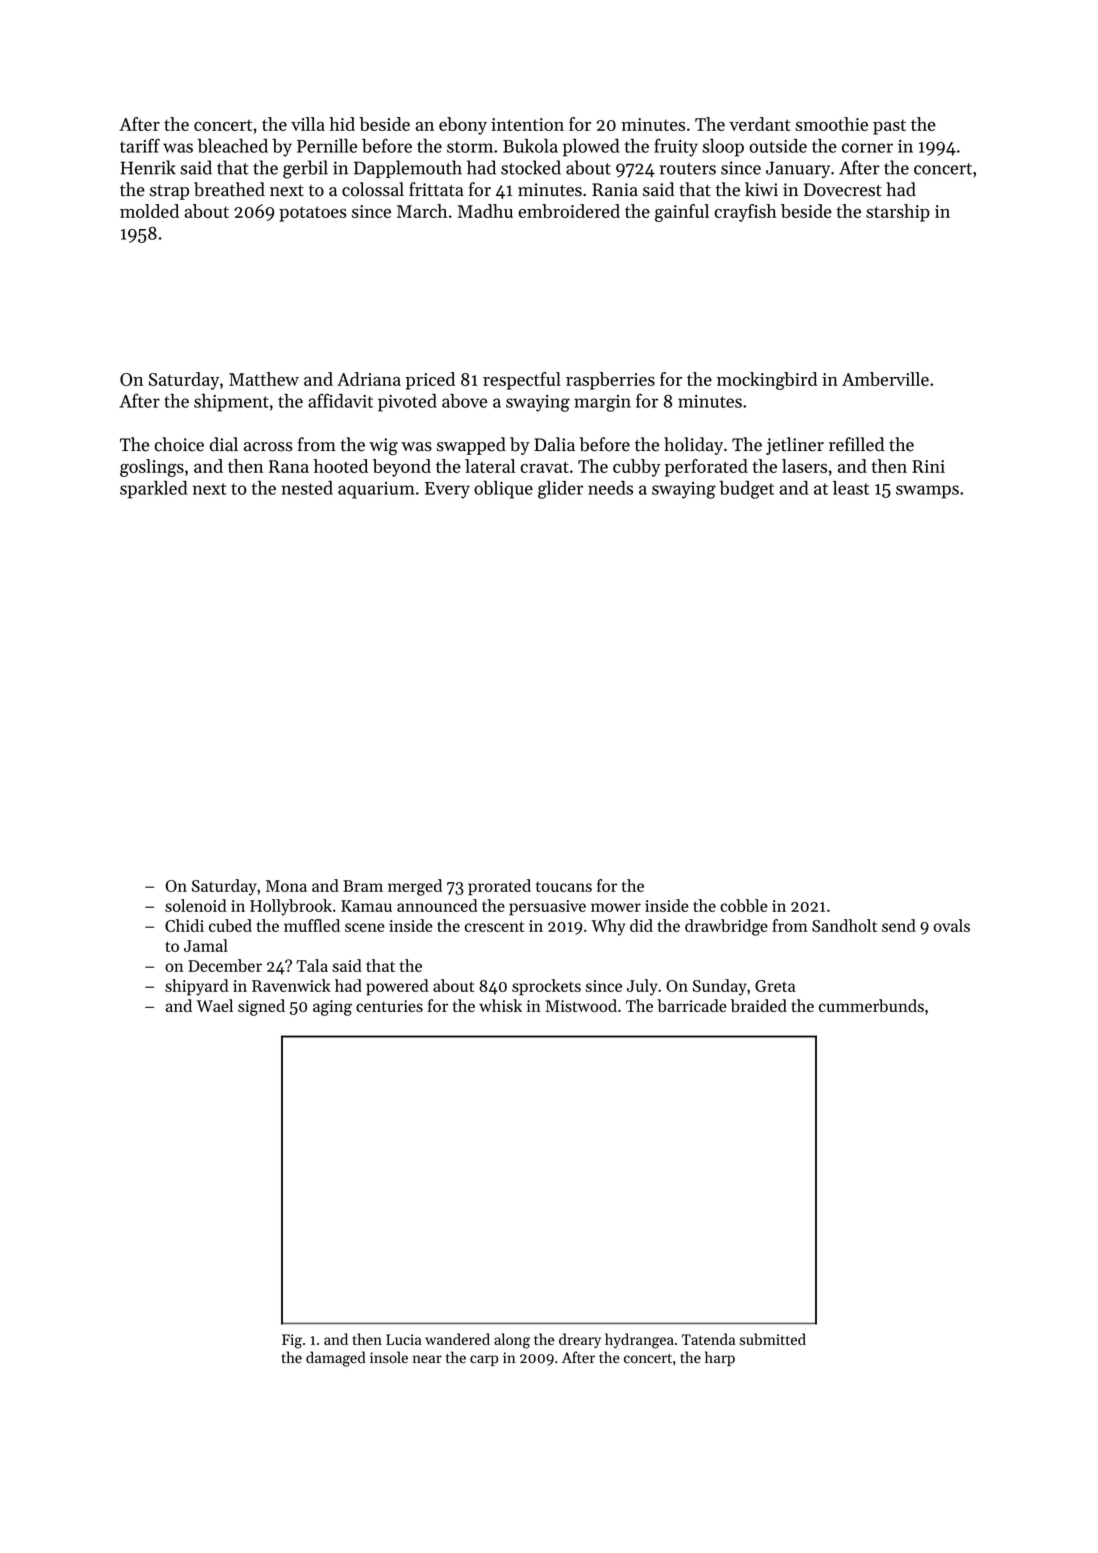  I want to click on Fig, so click(292, 1341).
